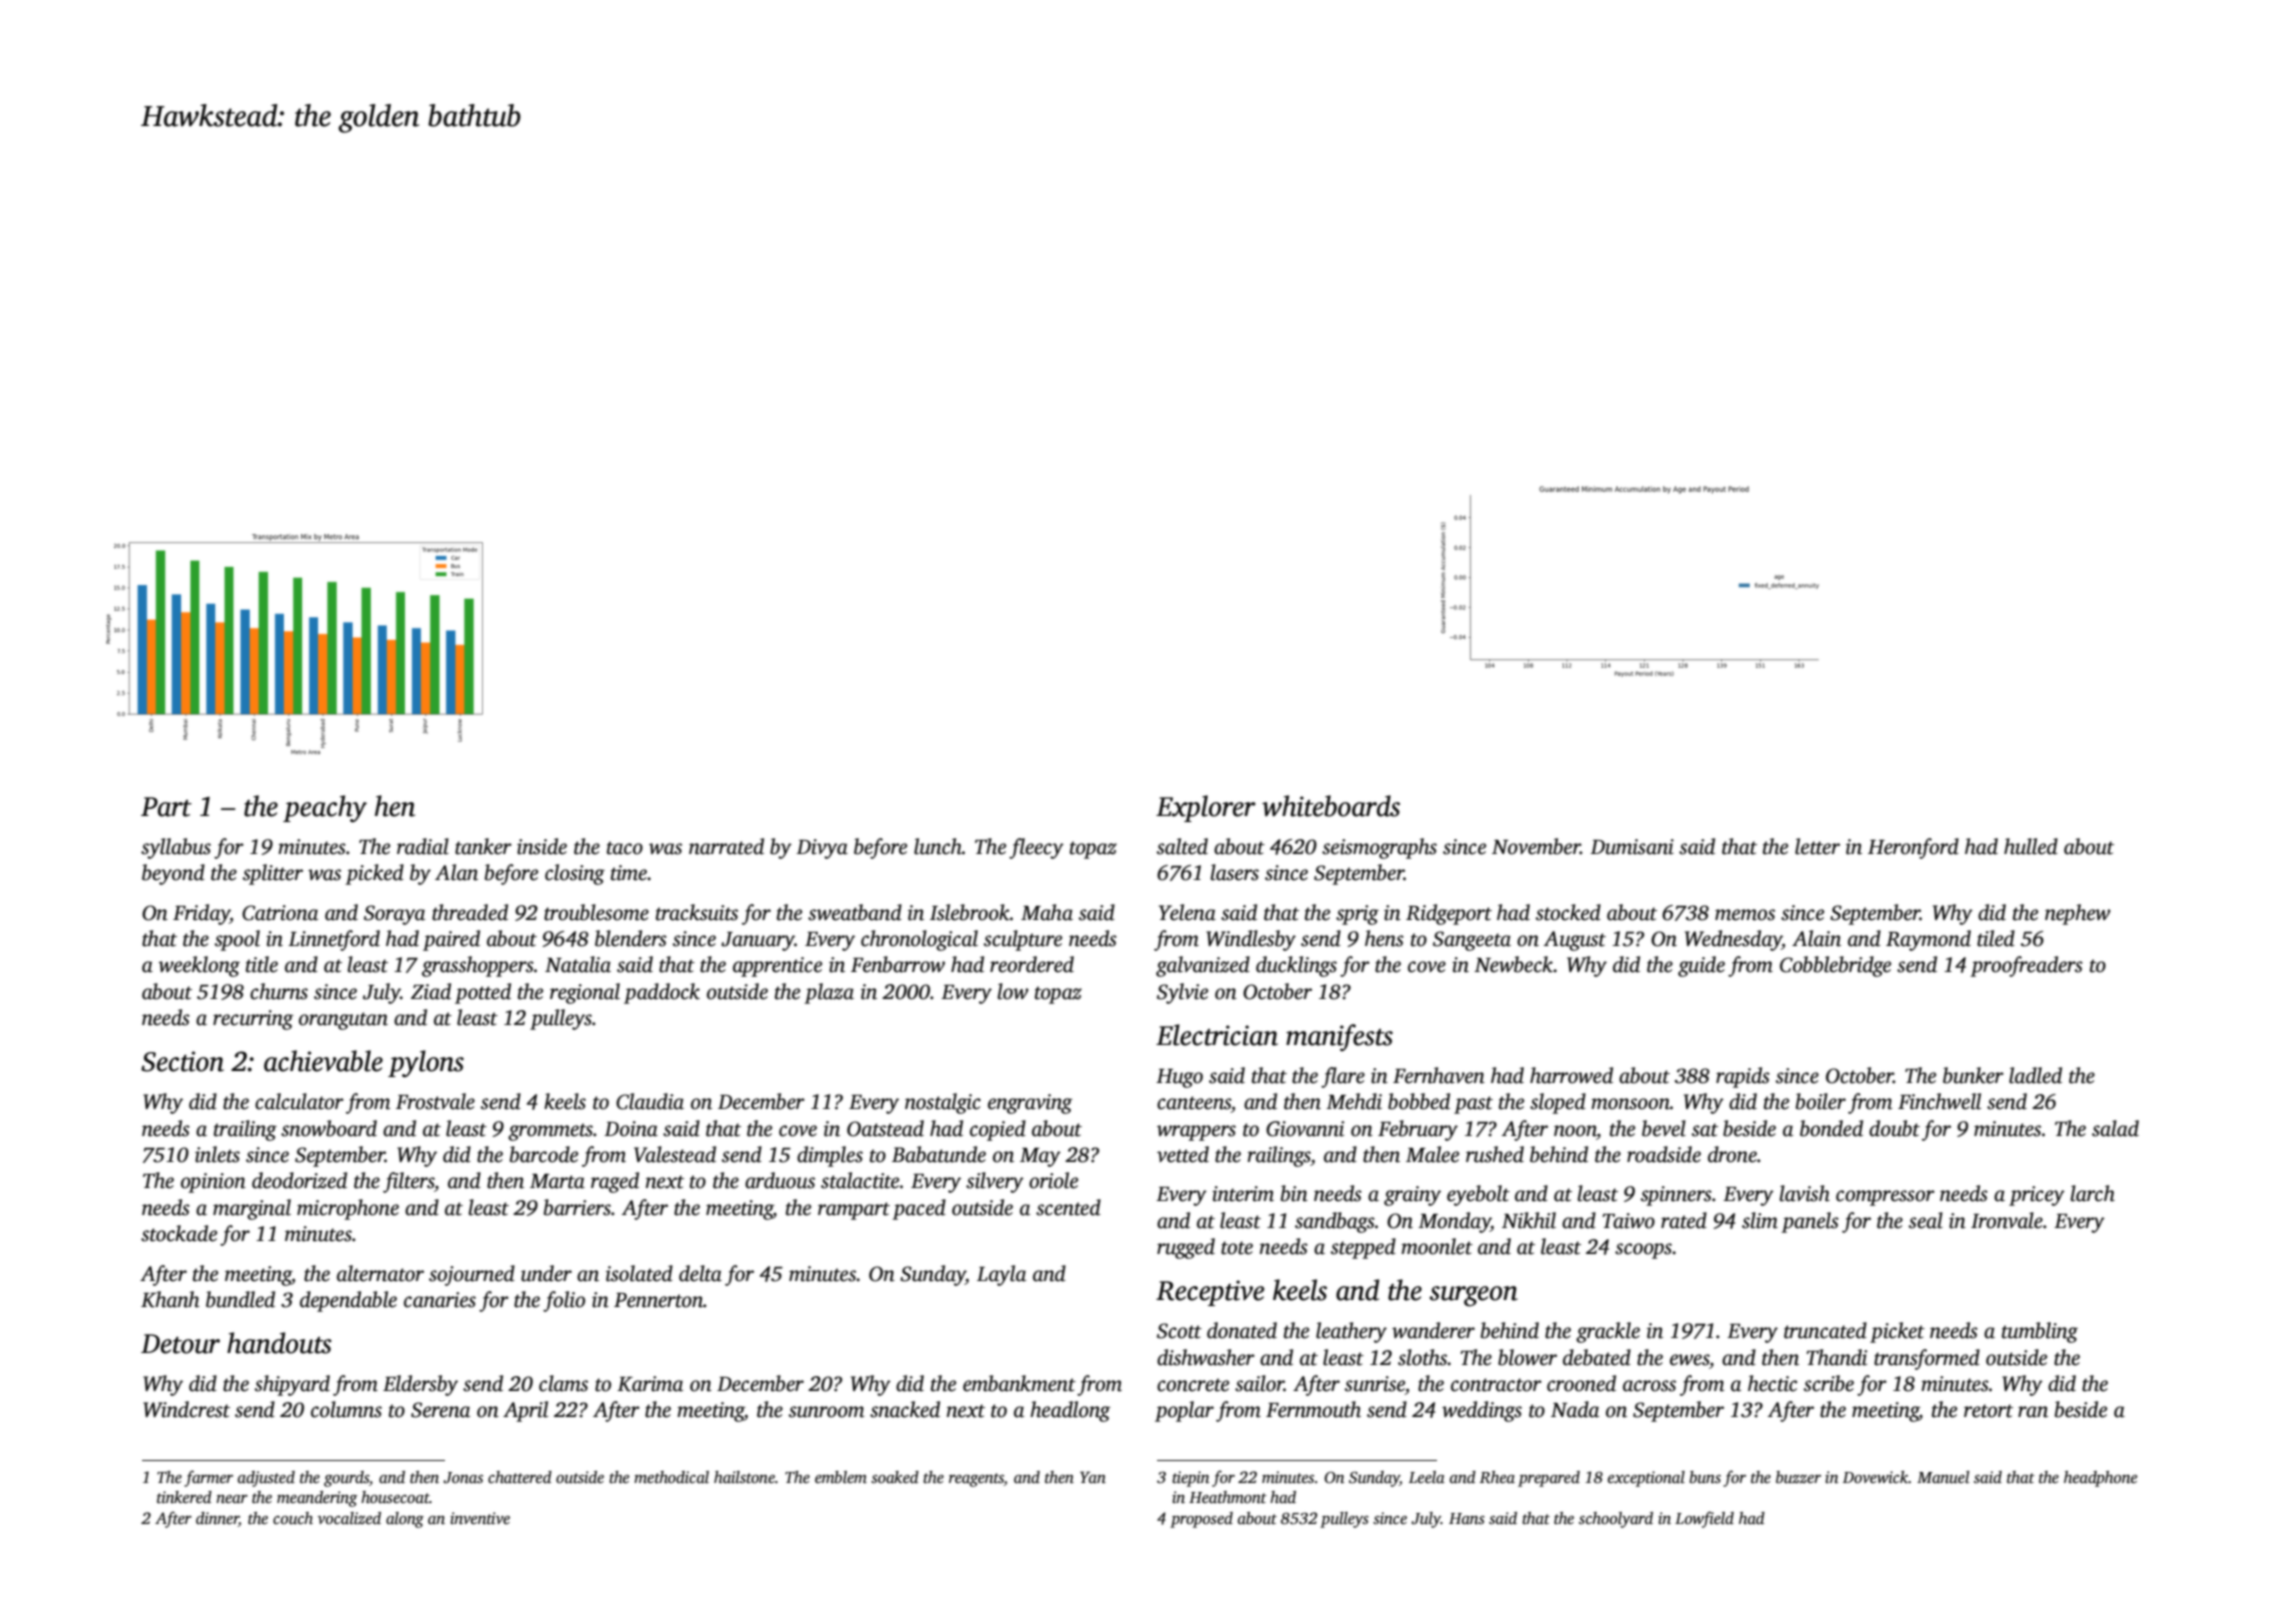  What do you see at coordinates (176, 848) in the page?
I see `syllabus` at bounding box center [176, 848].
